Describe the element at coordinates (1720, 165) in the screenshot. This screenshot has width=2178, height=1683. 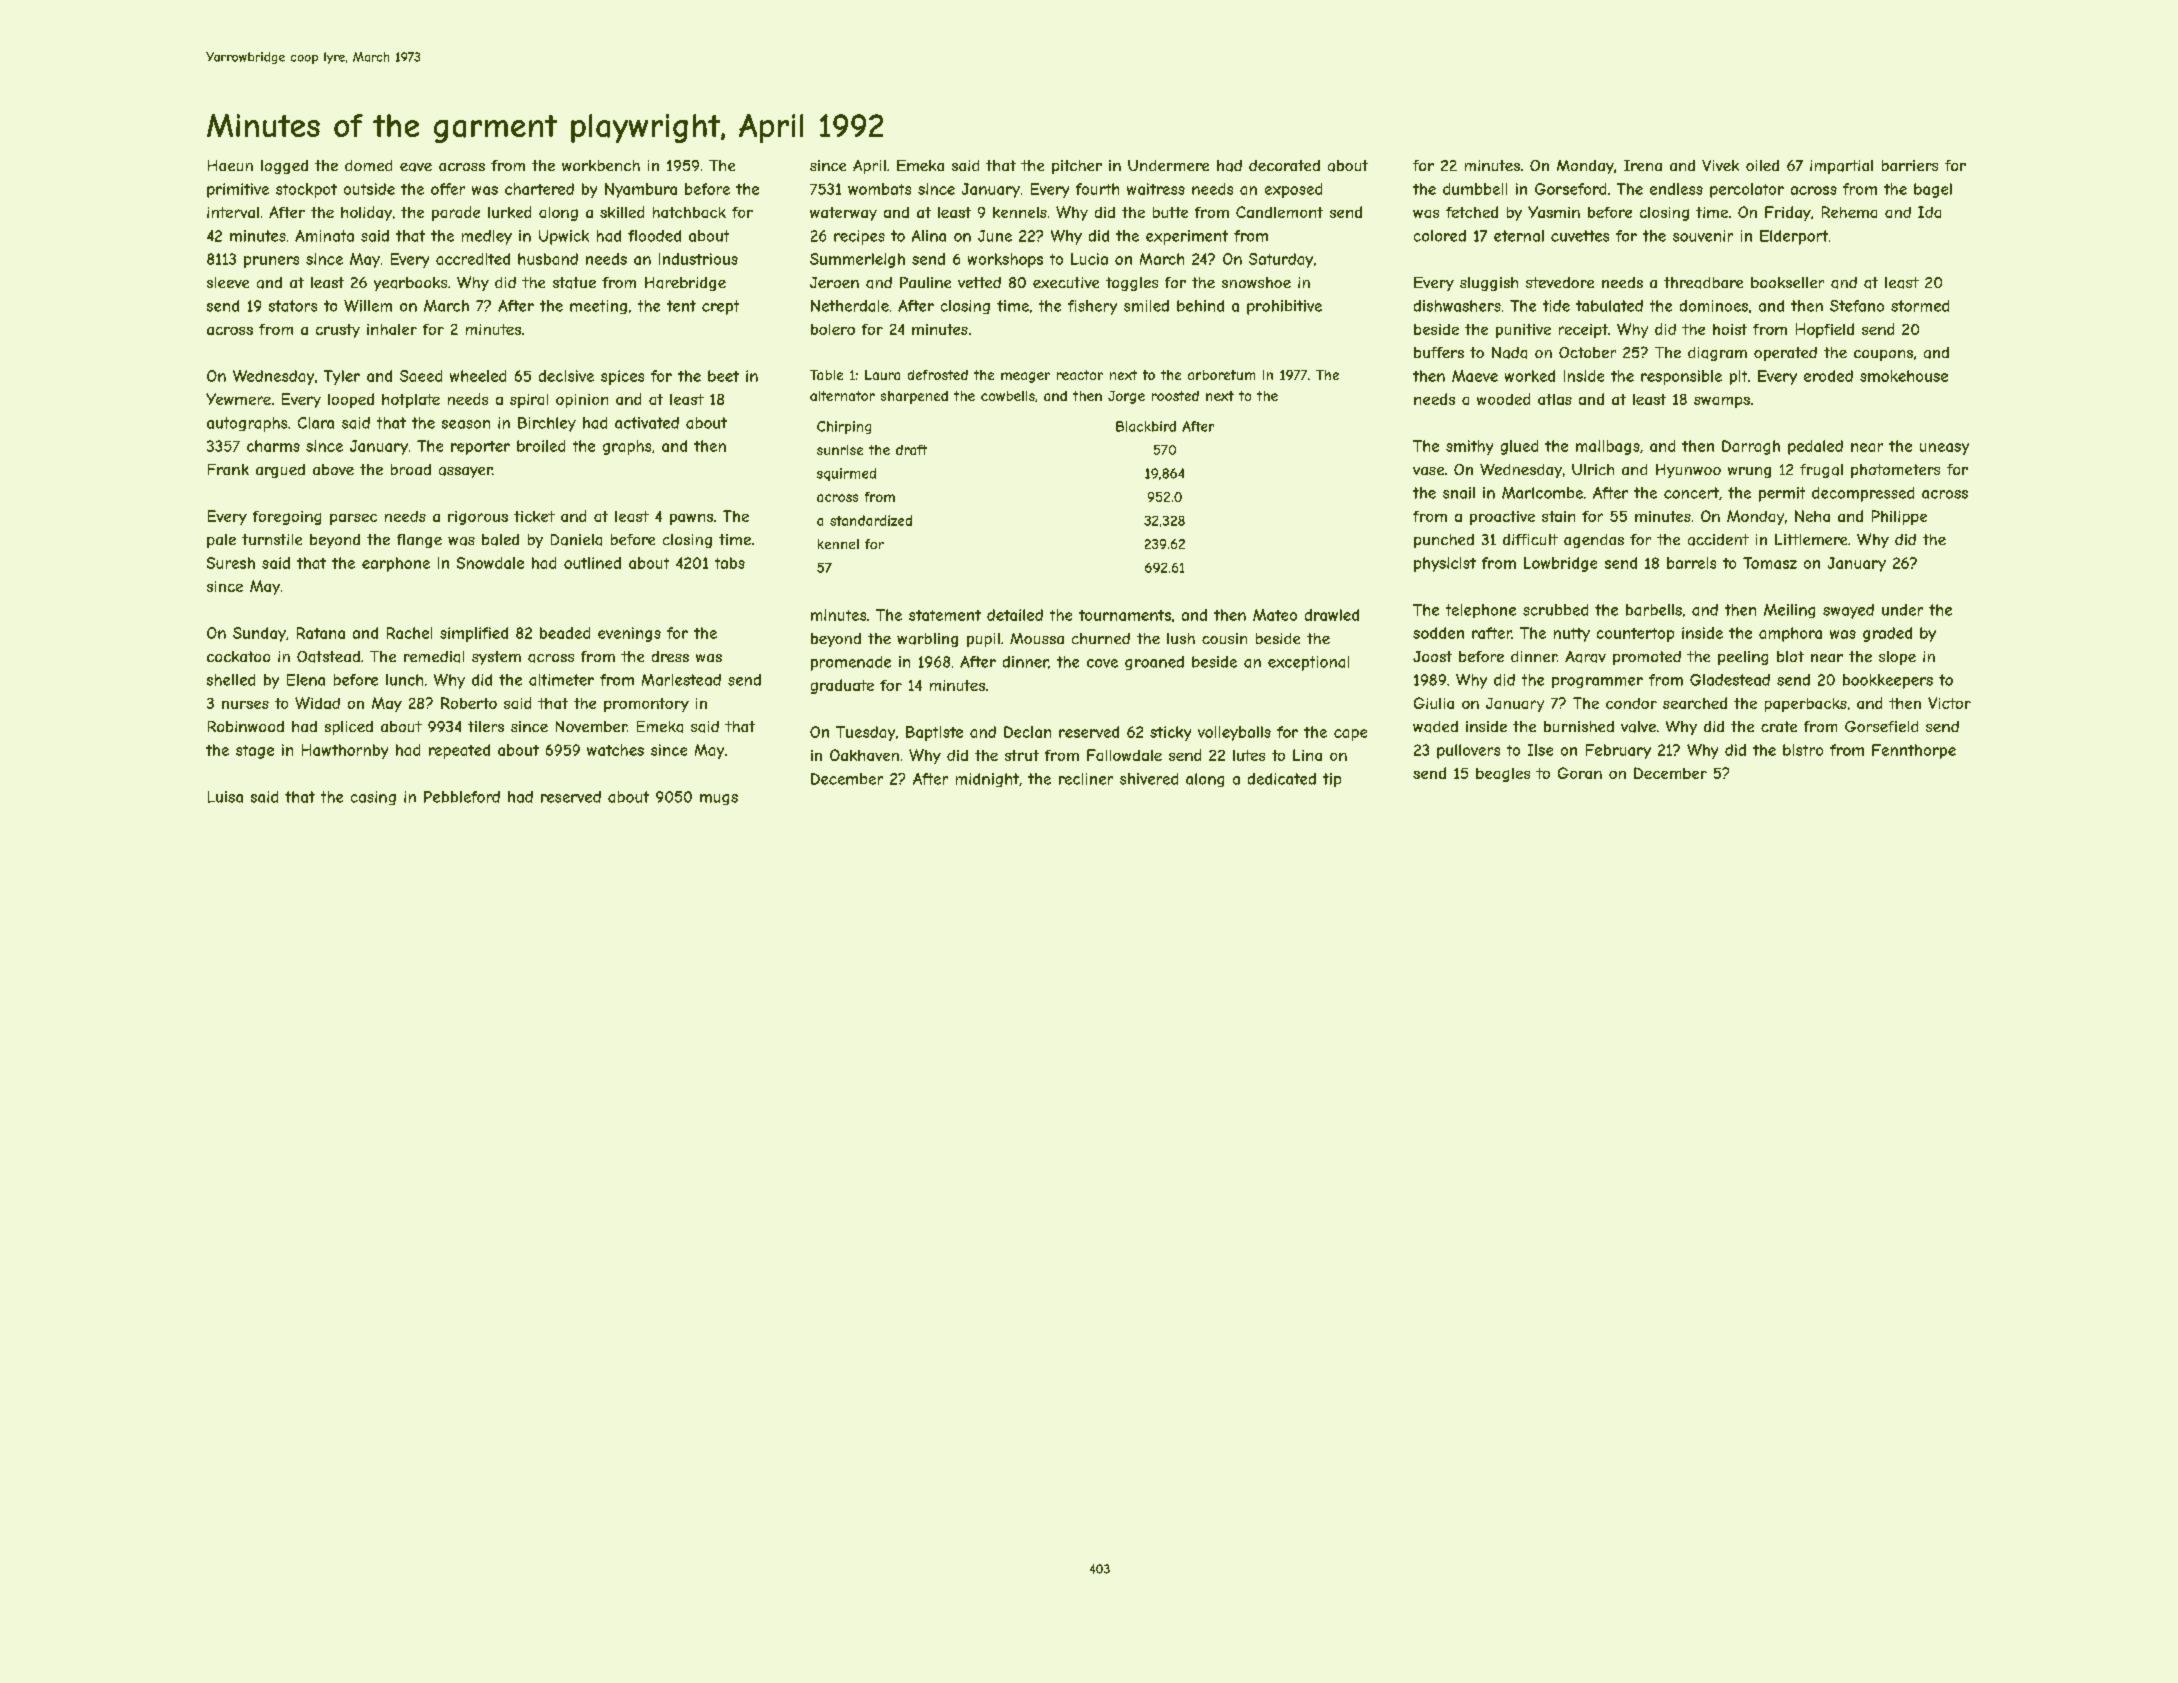
I see `Vivek` at that location.
